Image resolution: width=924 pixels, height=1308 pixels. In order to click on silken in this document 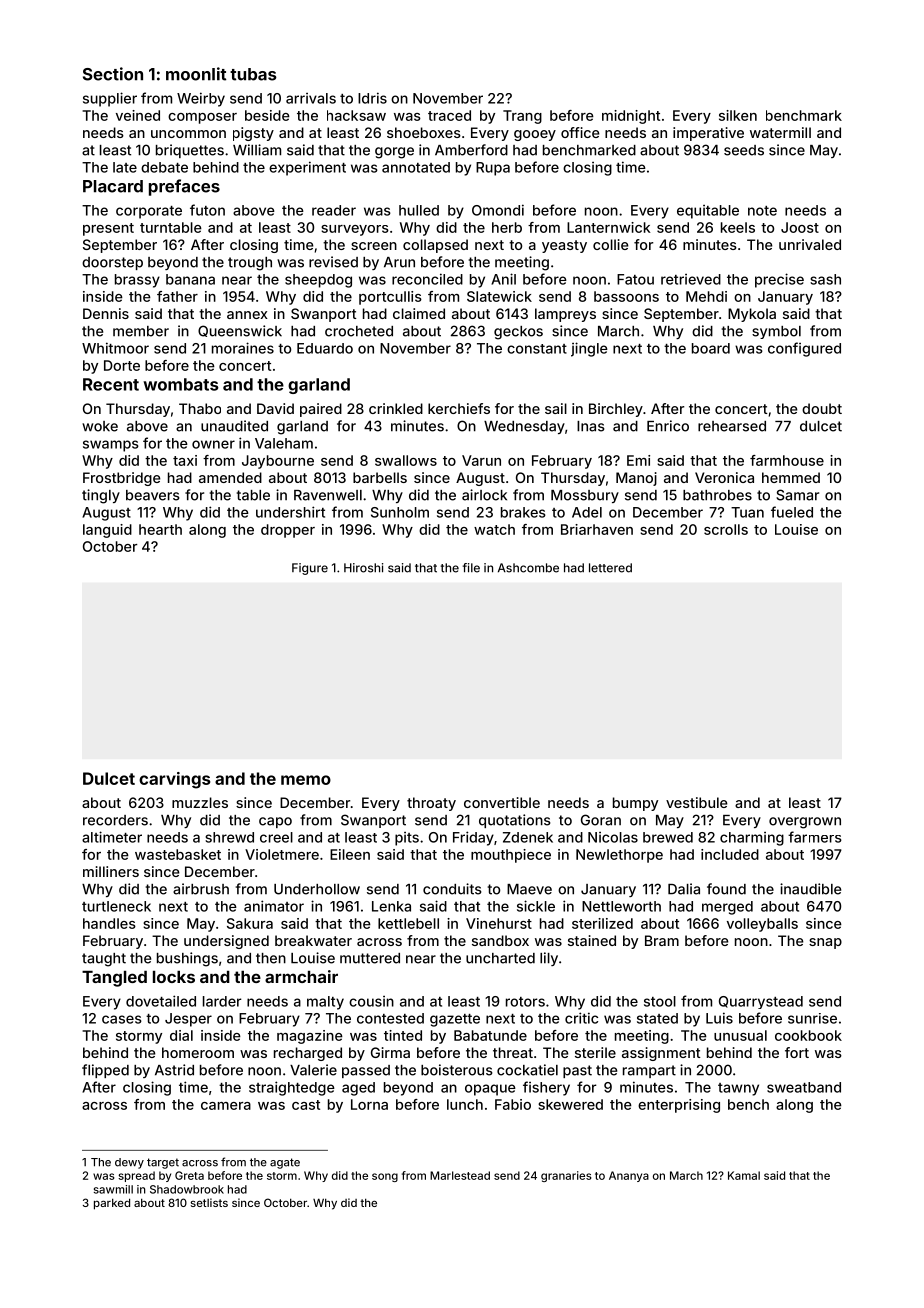, I will do `click(738, 115)`.
